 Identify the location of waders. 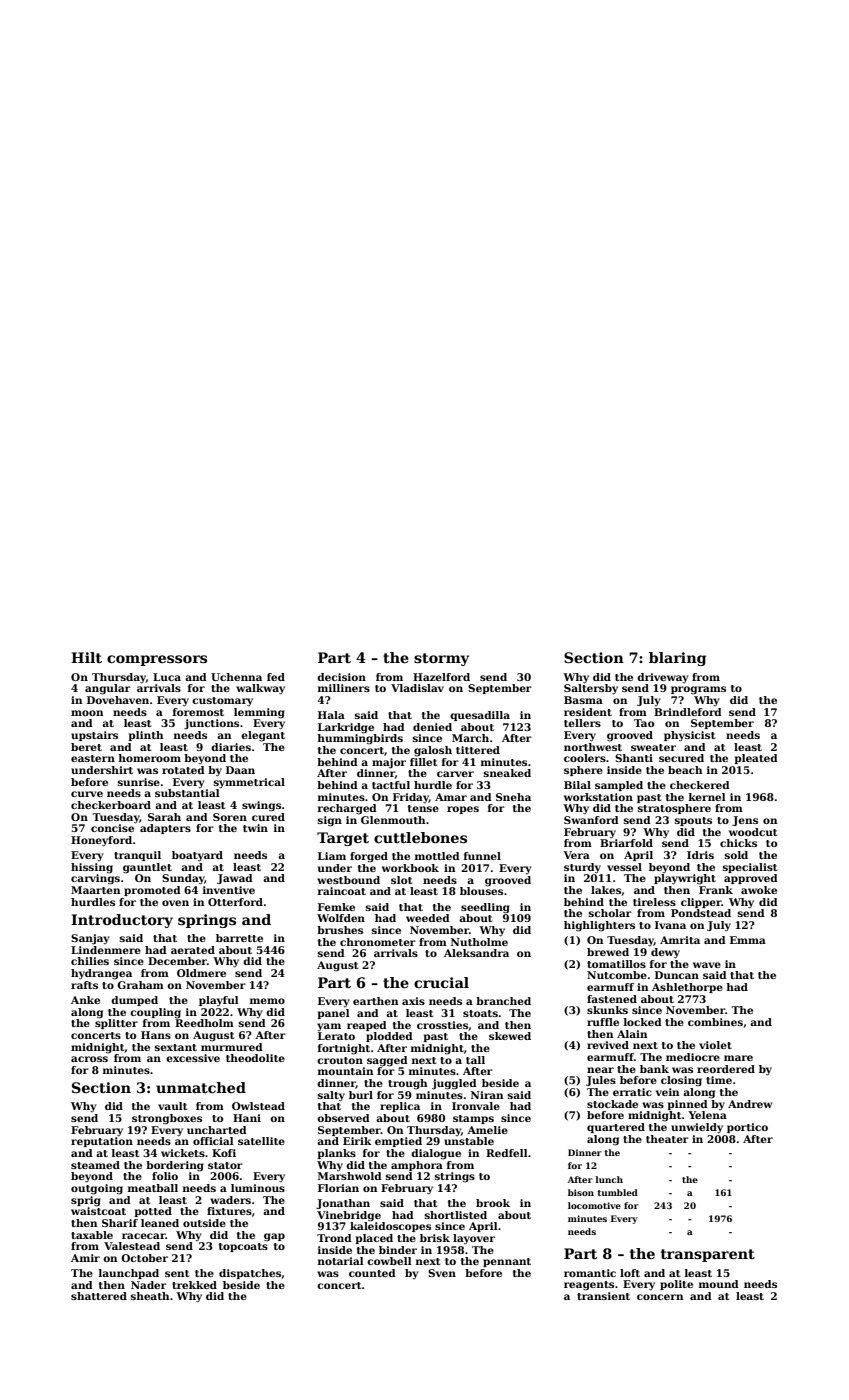
(230, 1200).
